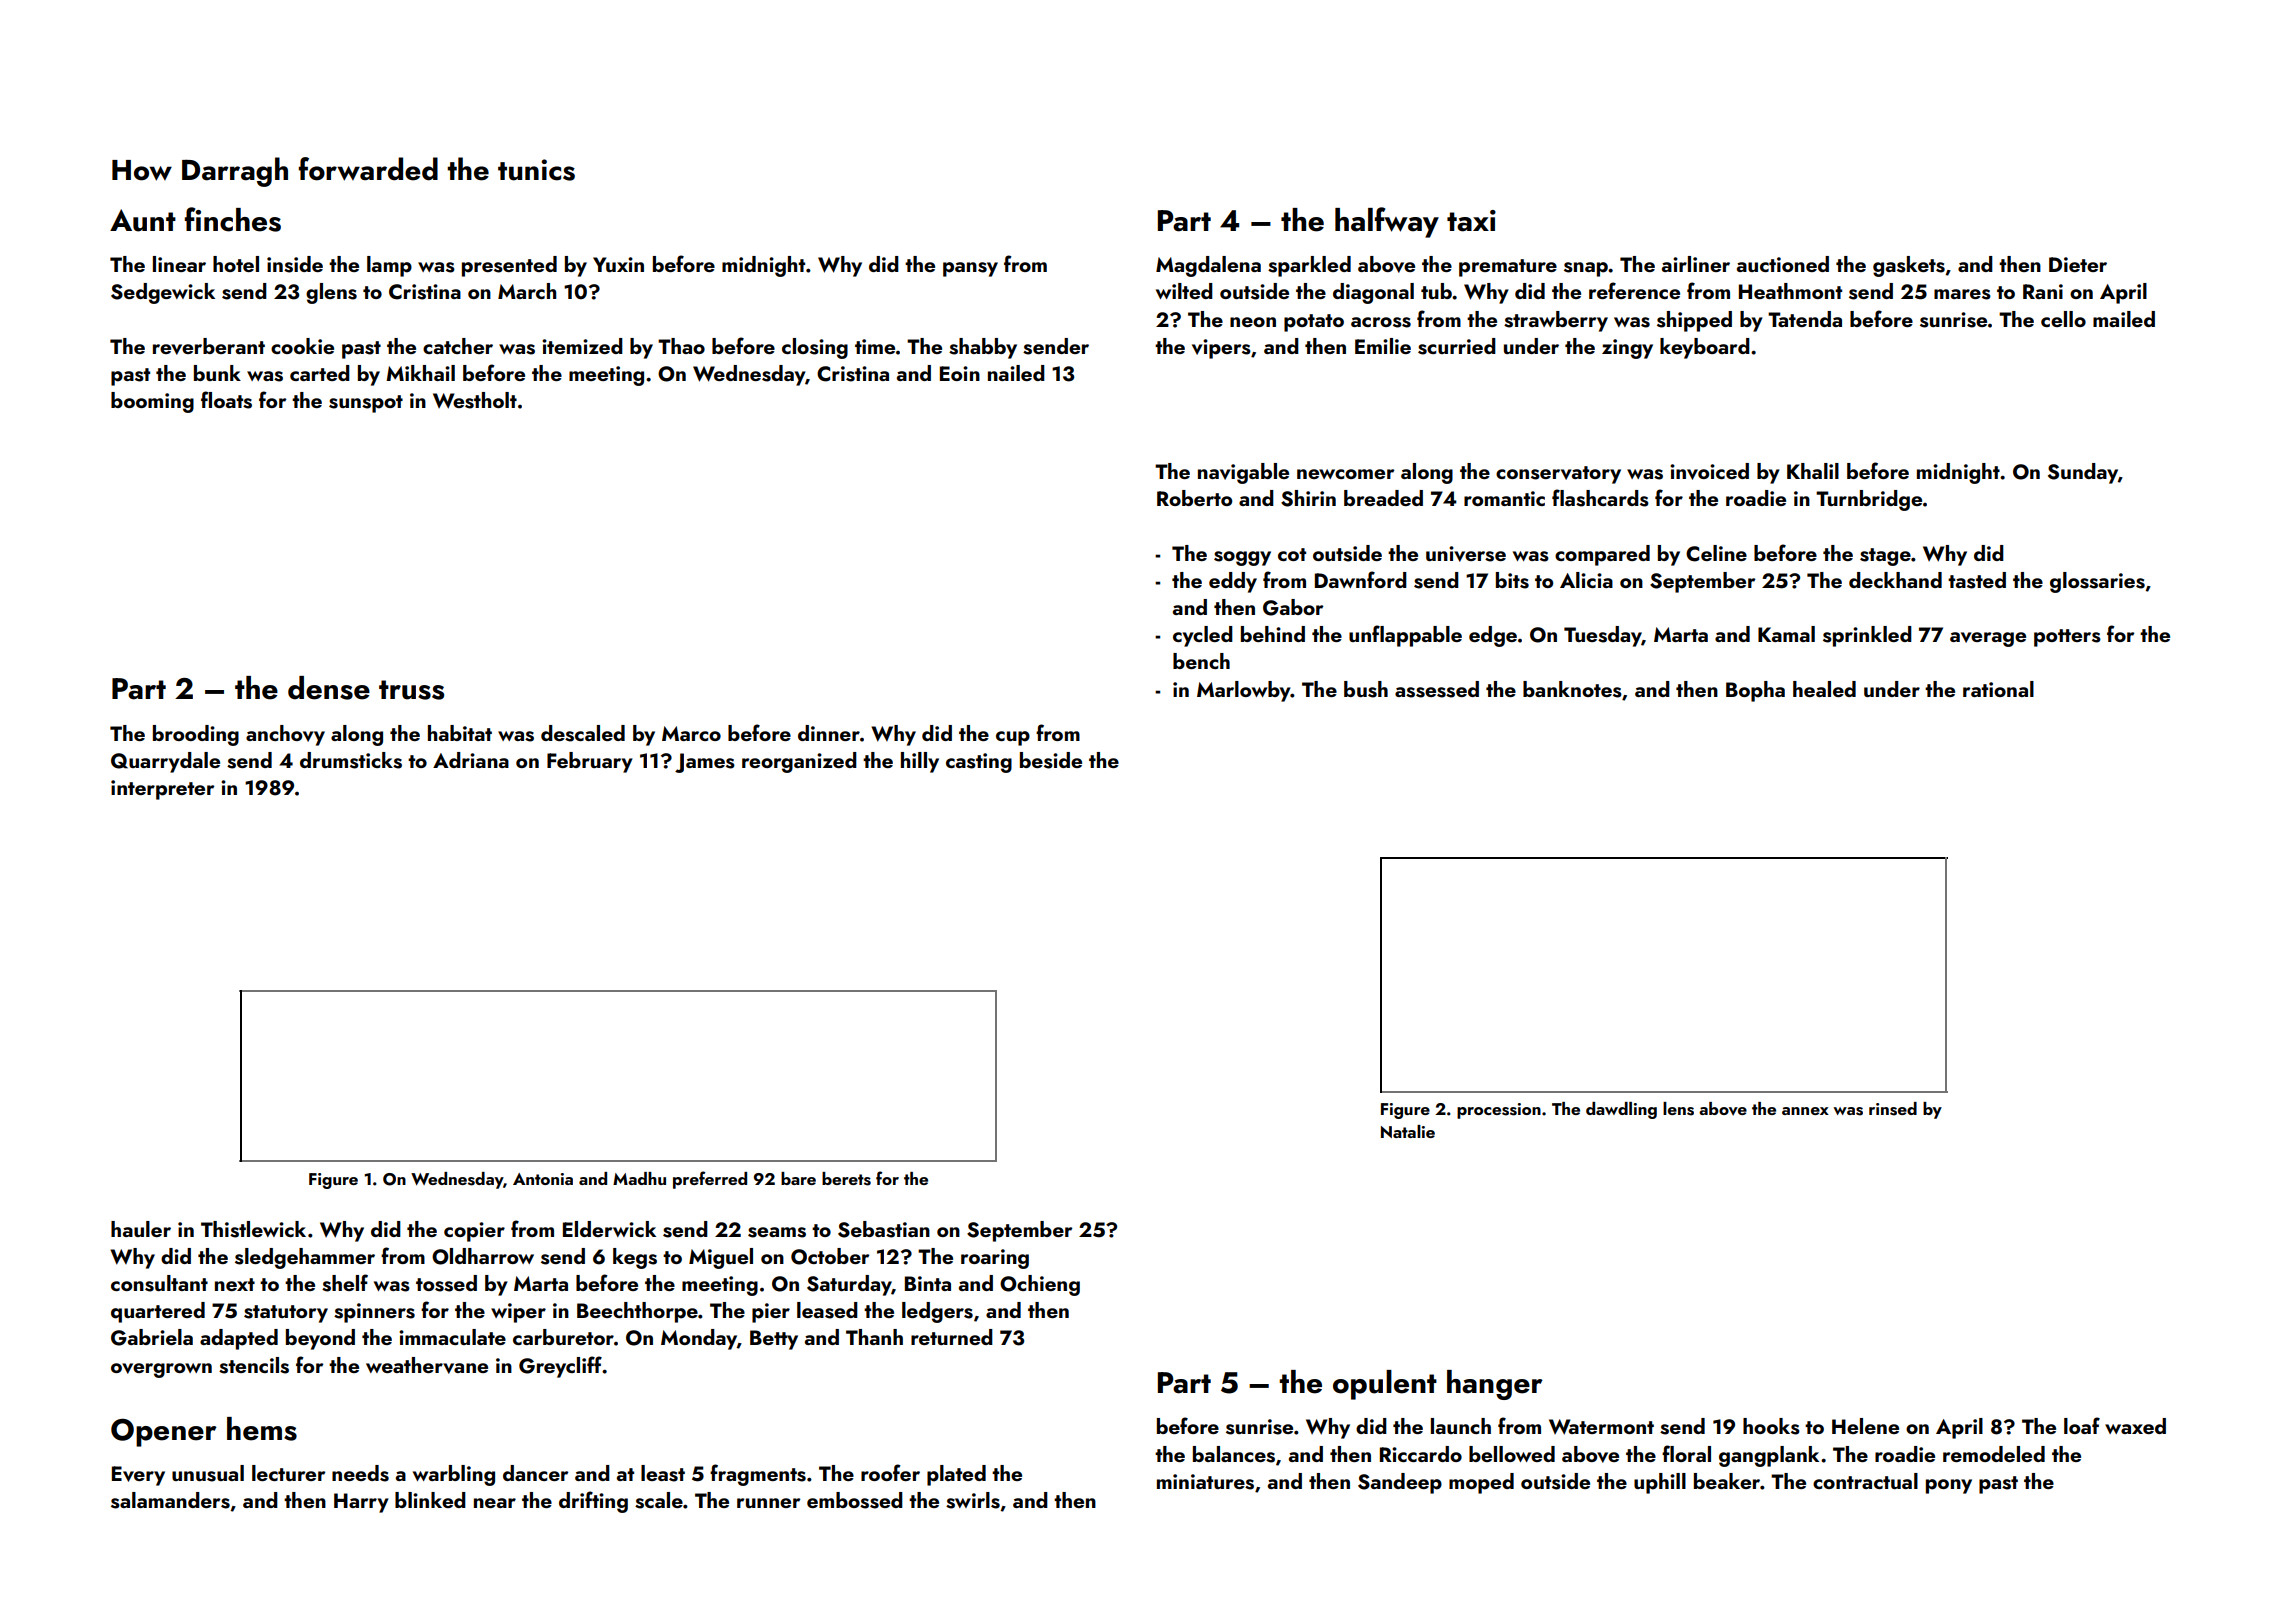 The width and height of the screenshot is (2282, 1614). I want to click on Harry, so click(361, 1503).
